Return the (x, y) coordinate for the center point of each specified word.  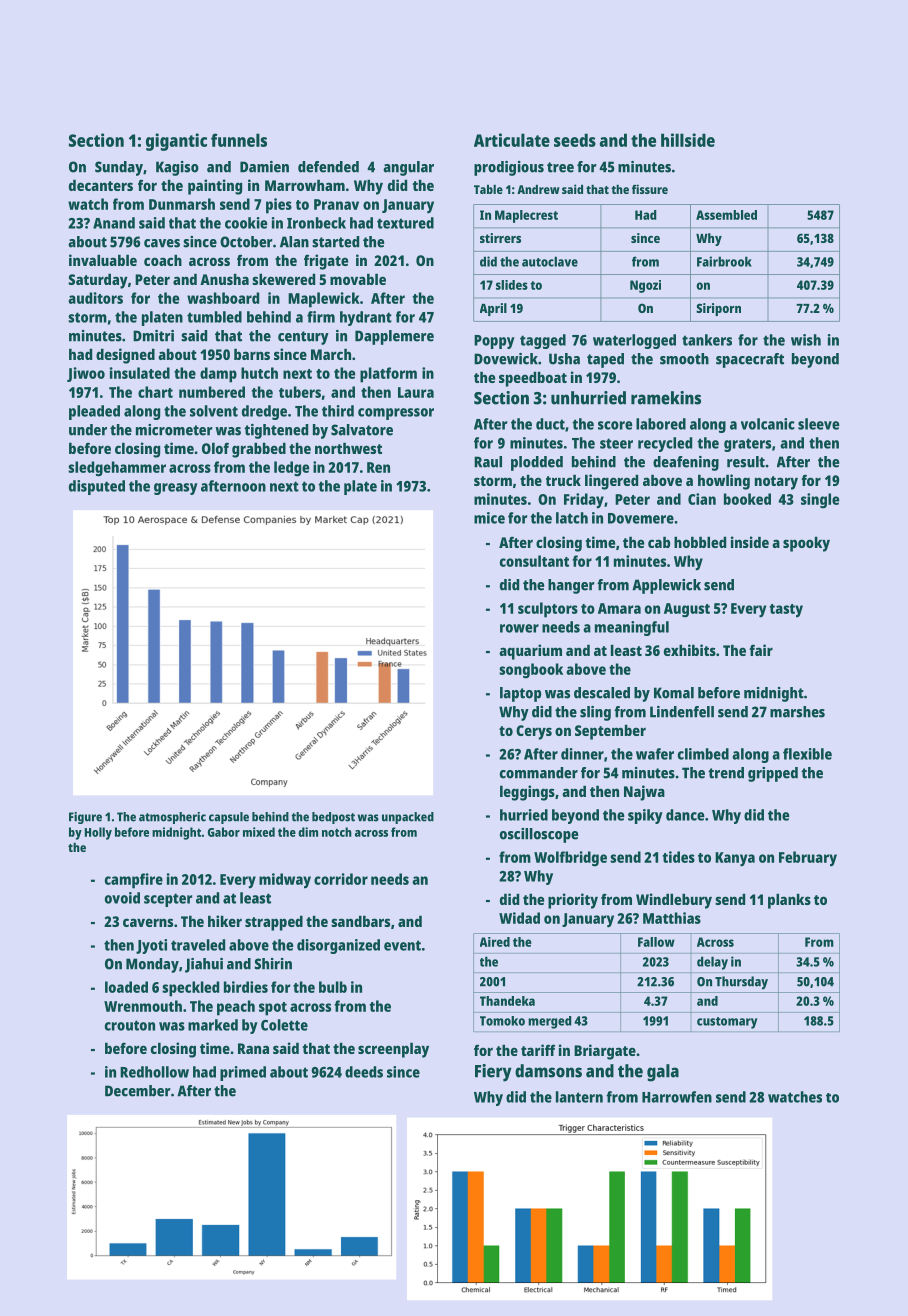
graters (747, 445)
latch (572, 518)
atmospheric (172, 818)
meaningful (632, 628)
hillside (688, 140)
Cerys (534, 732)
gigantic (176, 142)
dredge (264, 412)
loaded (126, 987)
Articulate (512, 140)
